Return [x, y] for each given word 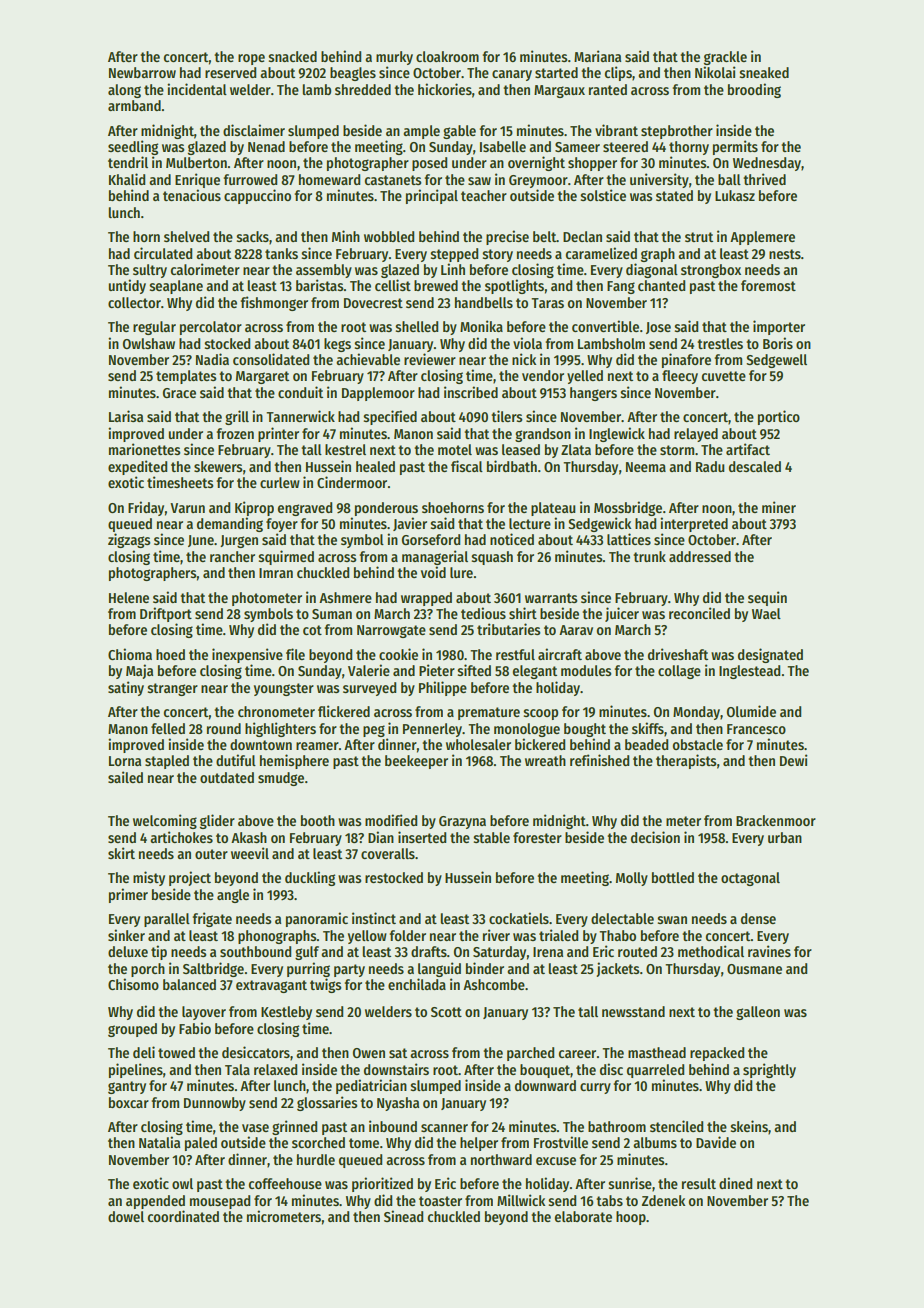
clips [618, 73]
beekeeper [416, 762]
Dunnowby [215, 1104]
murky [394, 58]
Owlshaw [149, 343]
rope [251, 59]
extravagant [271, 986]
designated [770, 655]
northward [501, 1159]
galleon [758, 1013]
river [496, 935]
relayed [696, 435]
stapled [167, 762]
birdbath [512, 466]
